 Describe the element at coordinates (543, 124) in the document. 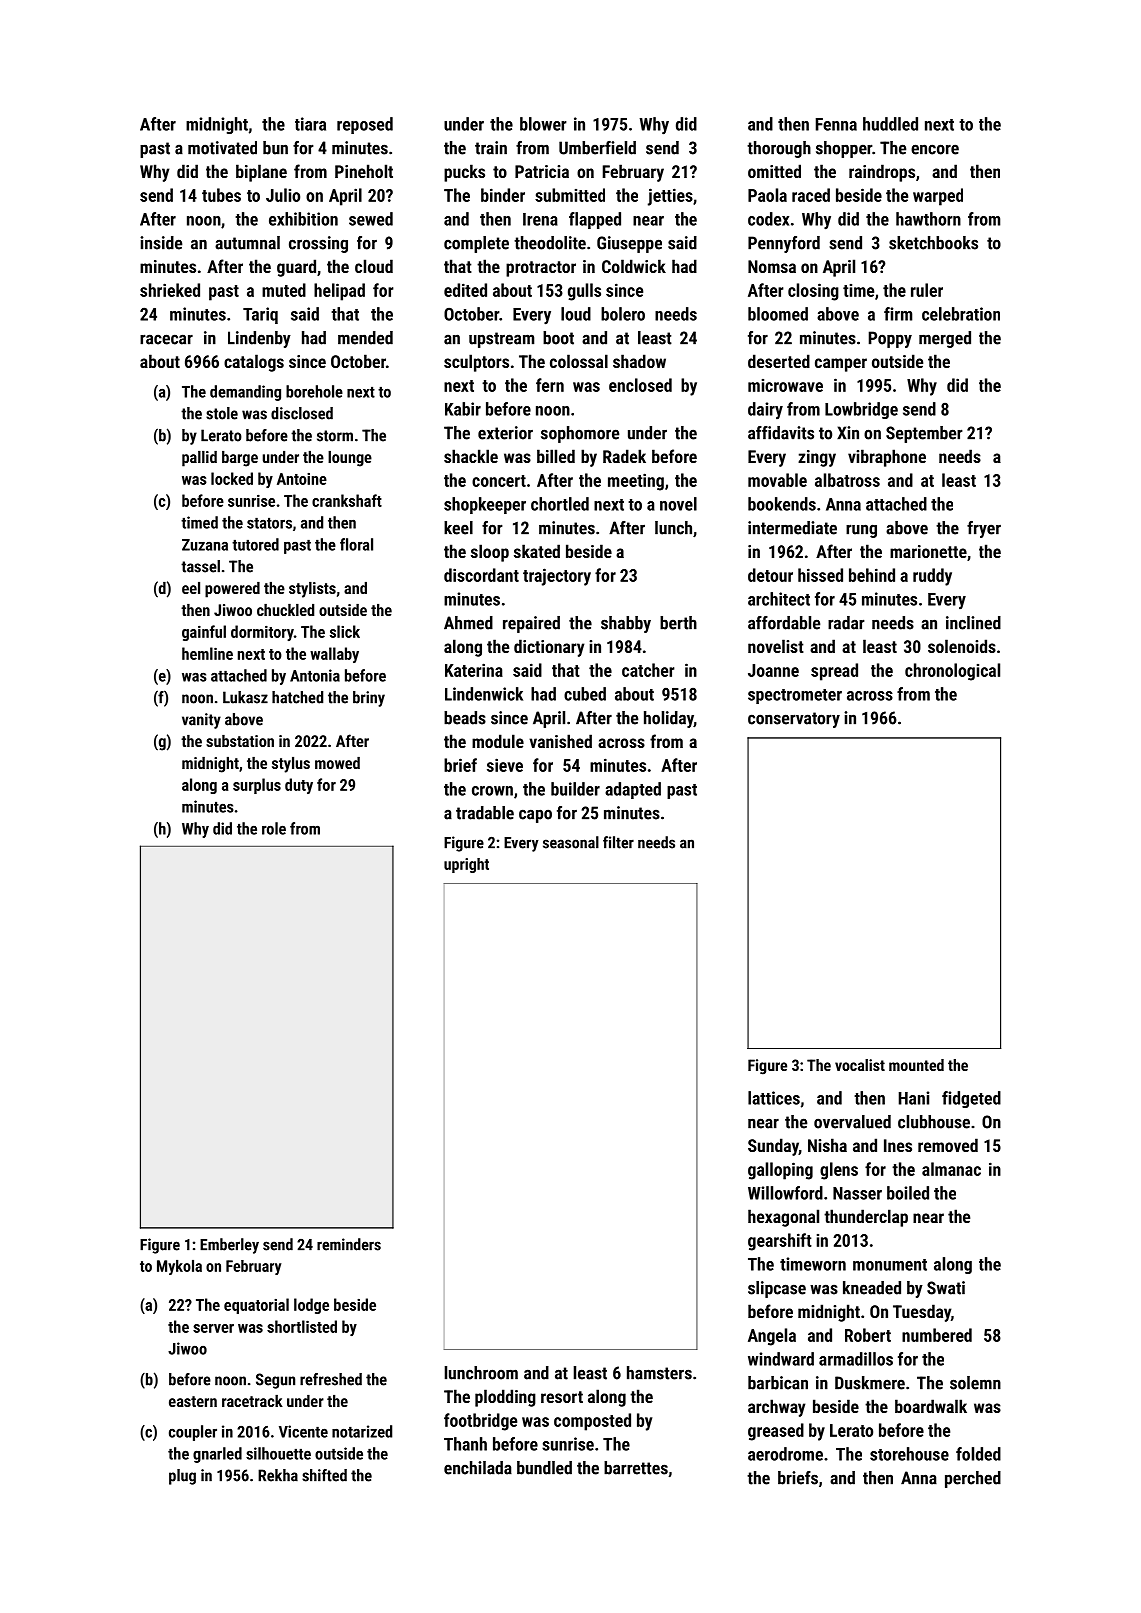

I see `blower` at that location.
